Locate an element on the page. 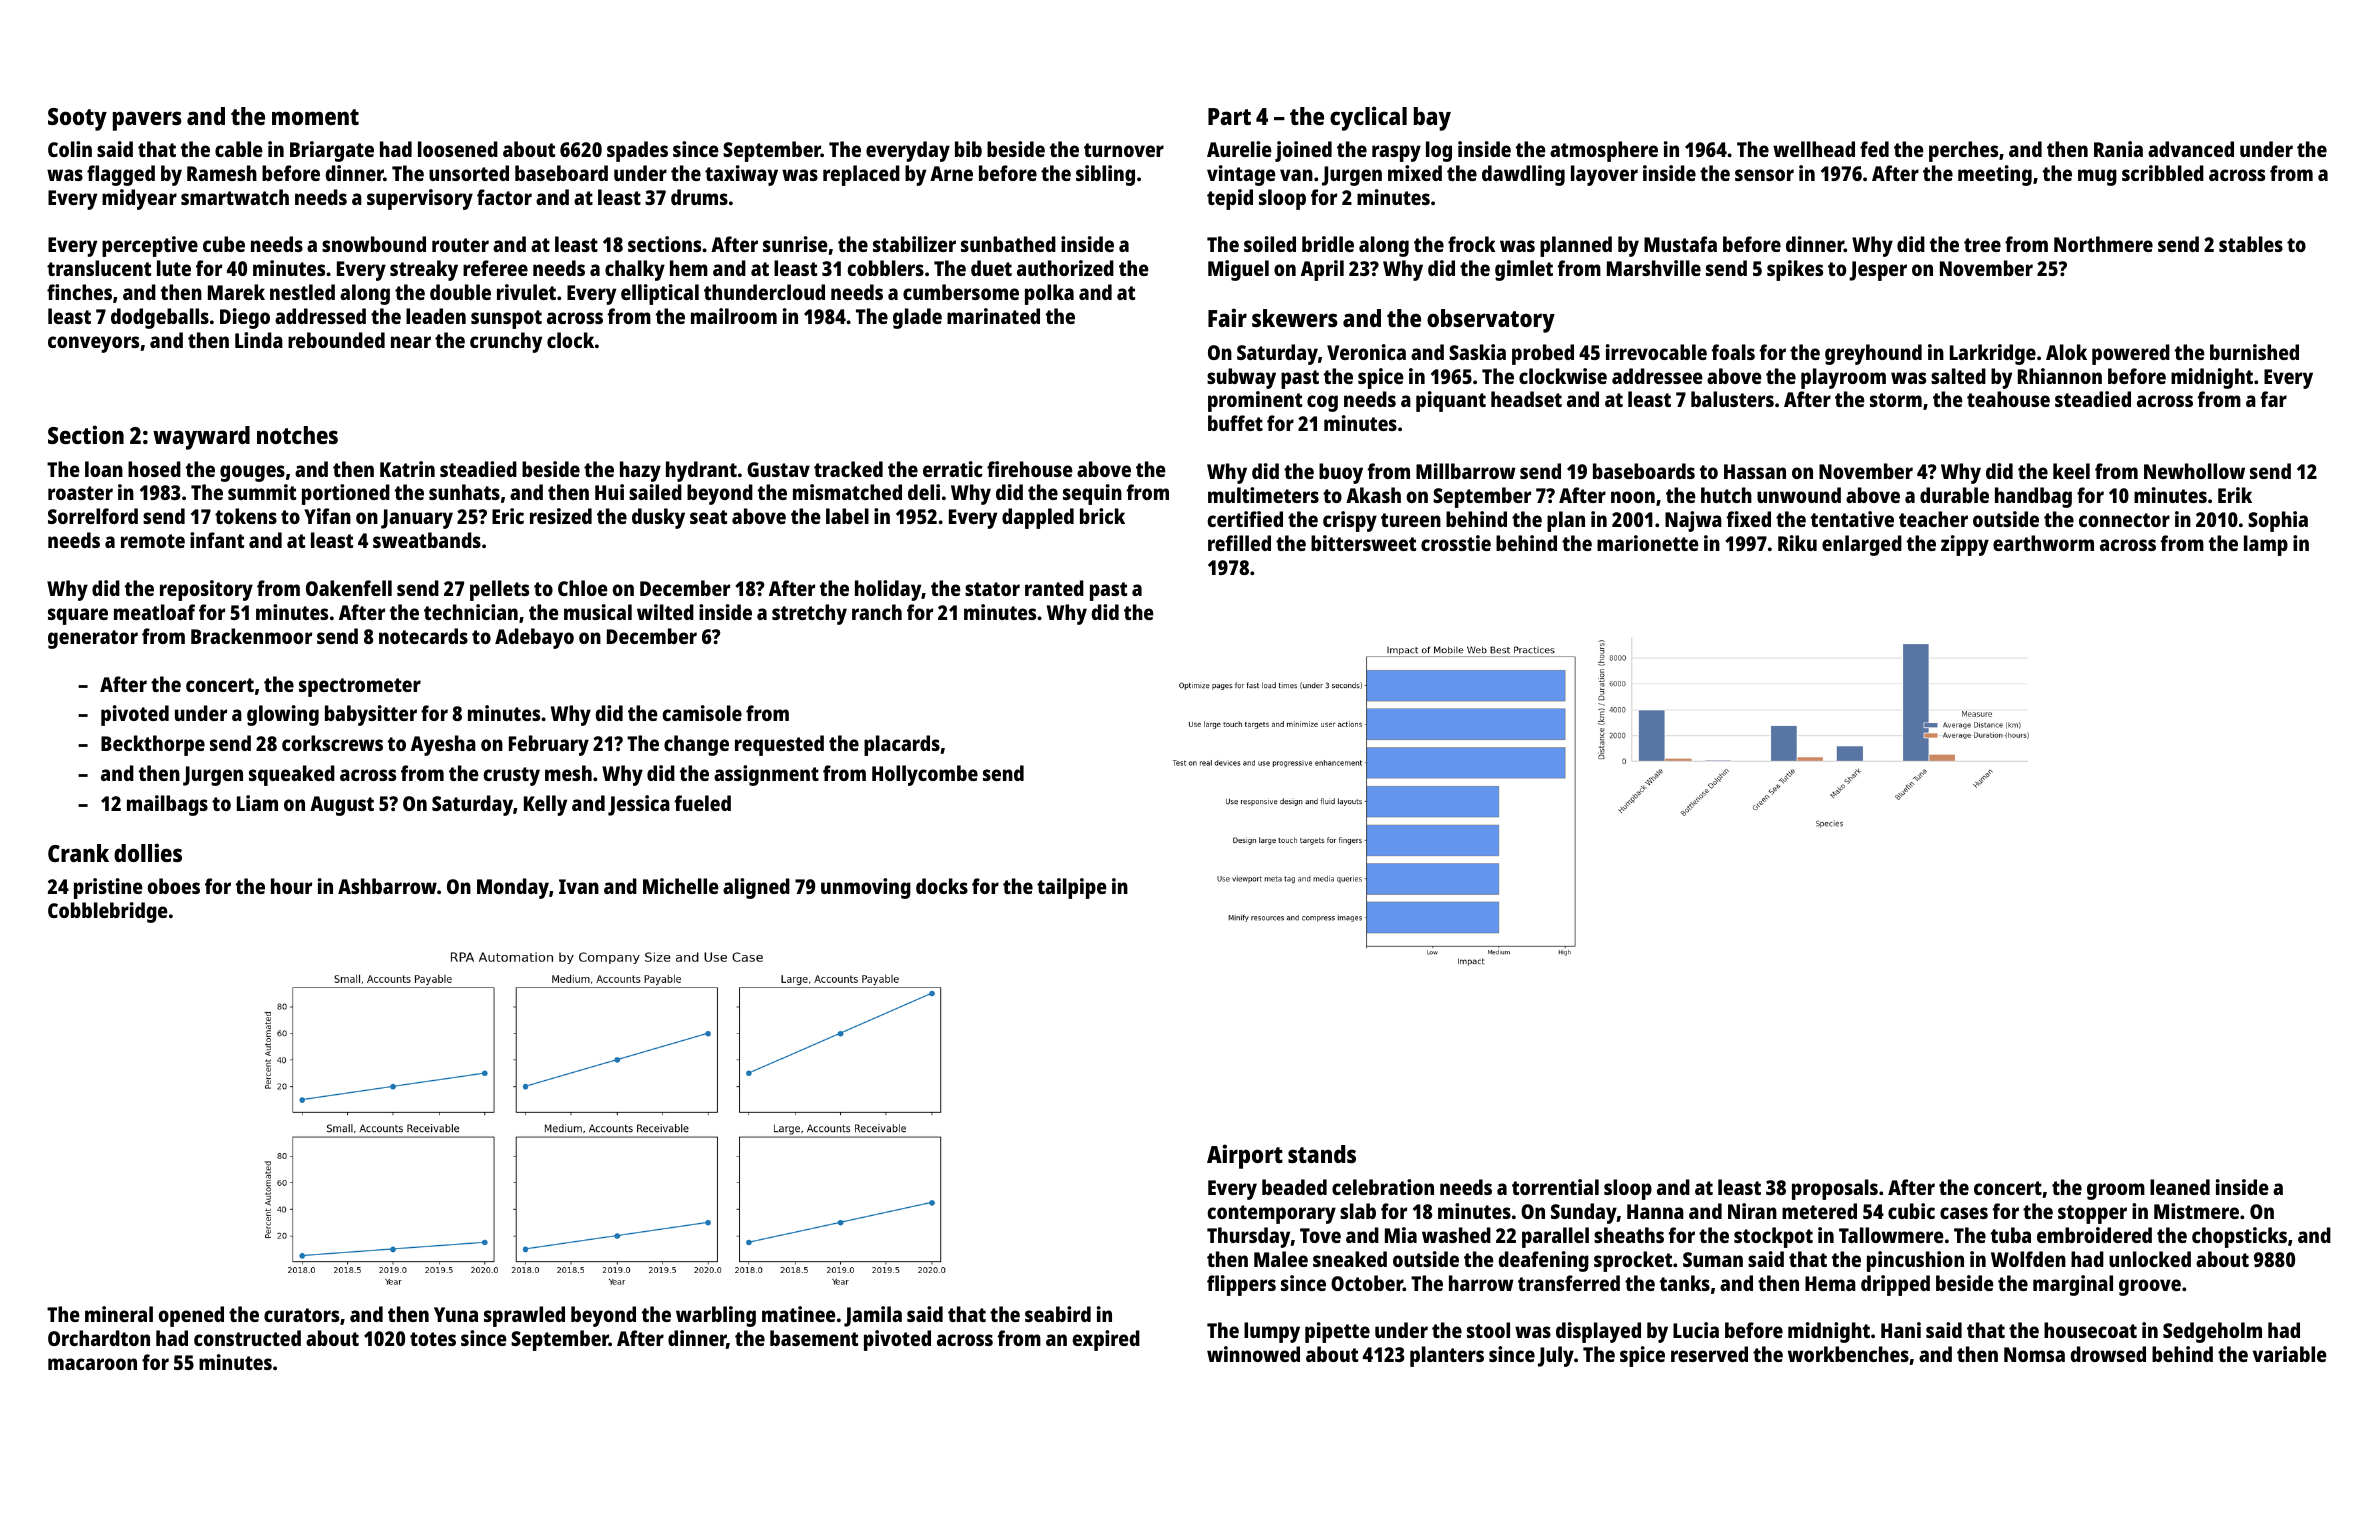  glade is located at coordinates (917, 318).
